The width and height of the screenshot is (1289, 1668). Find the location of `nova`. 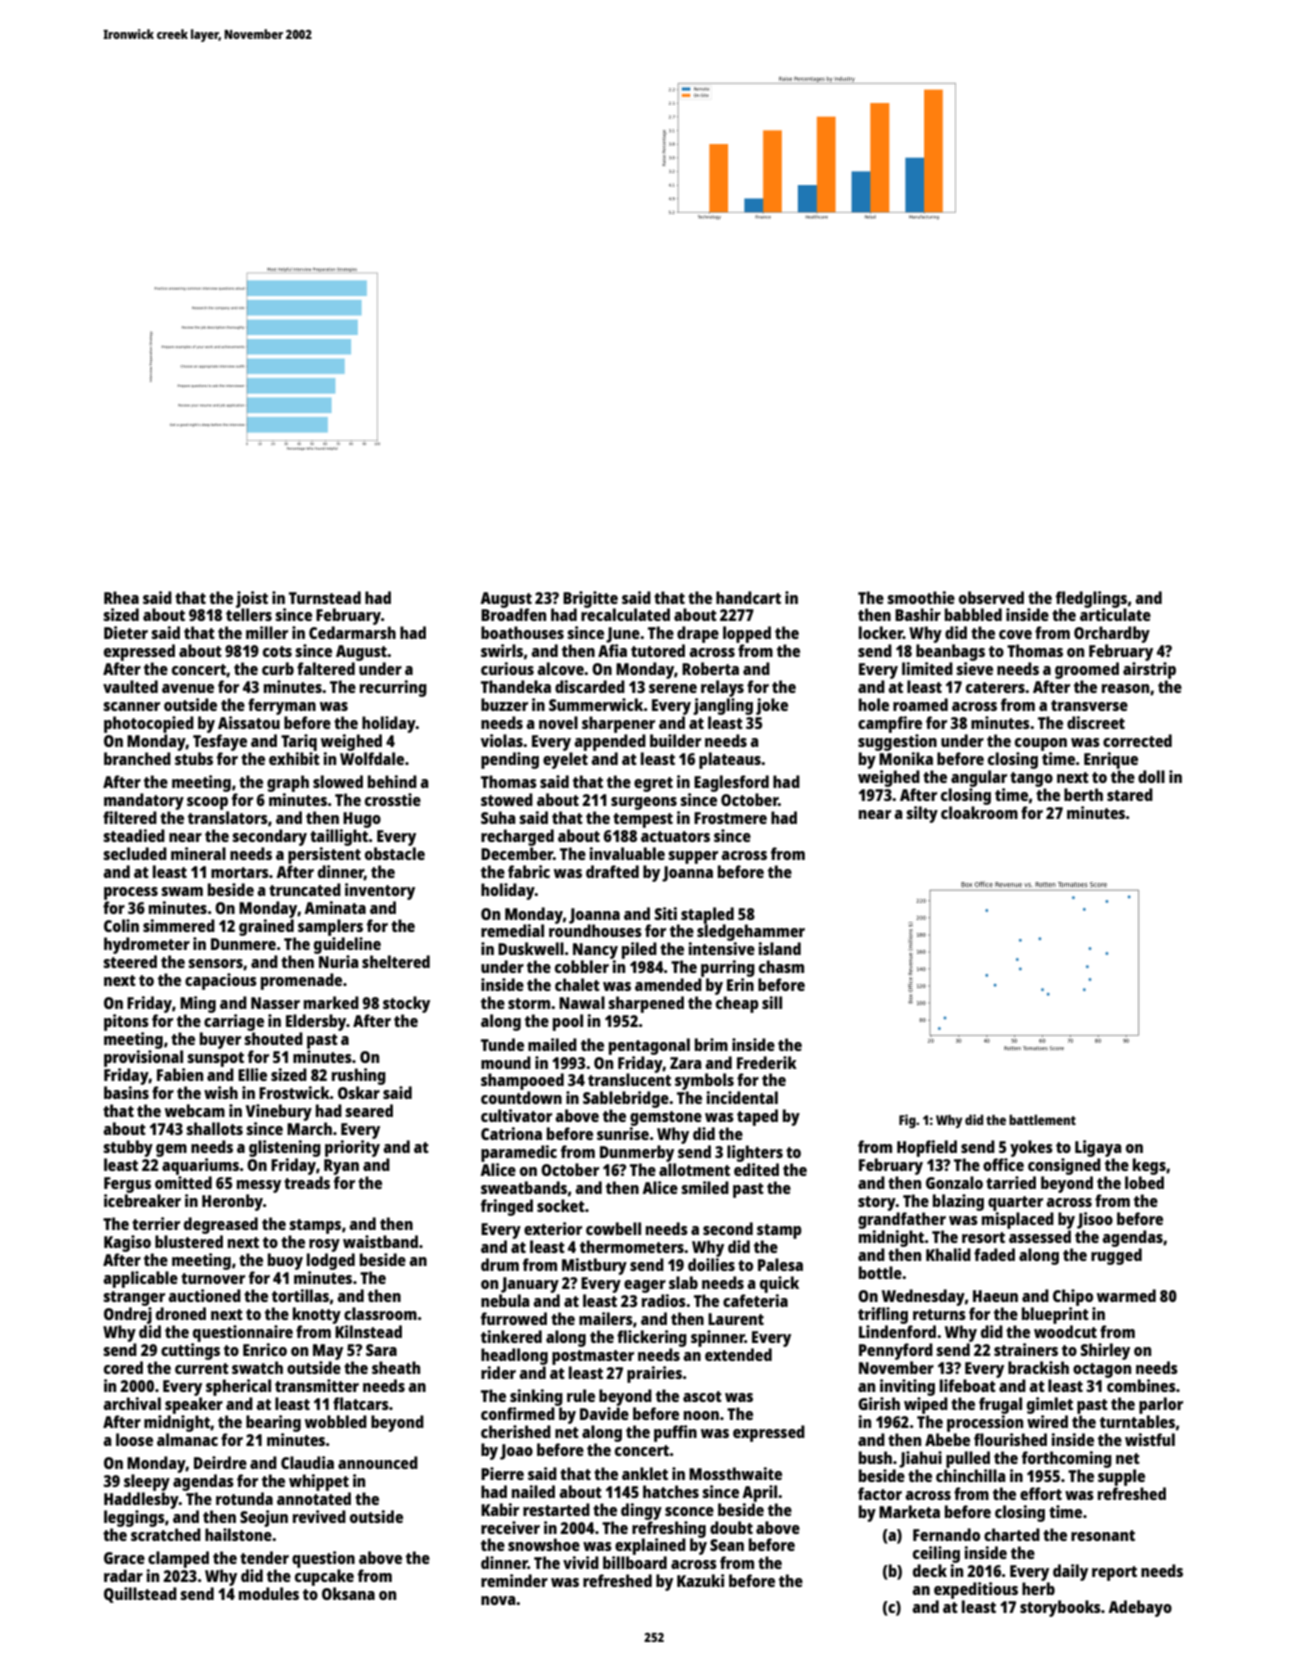

nova is located at coordinates (498, 1600).
